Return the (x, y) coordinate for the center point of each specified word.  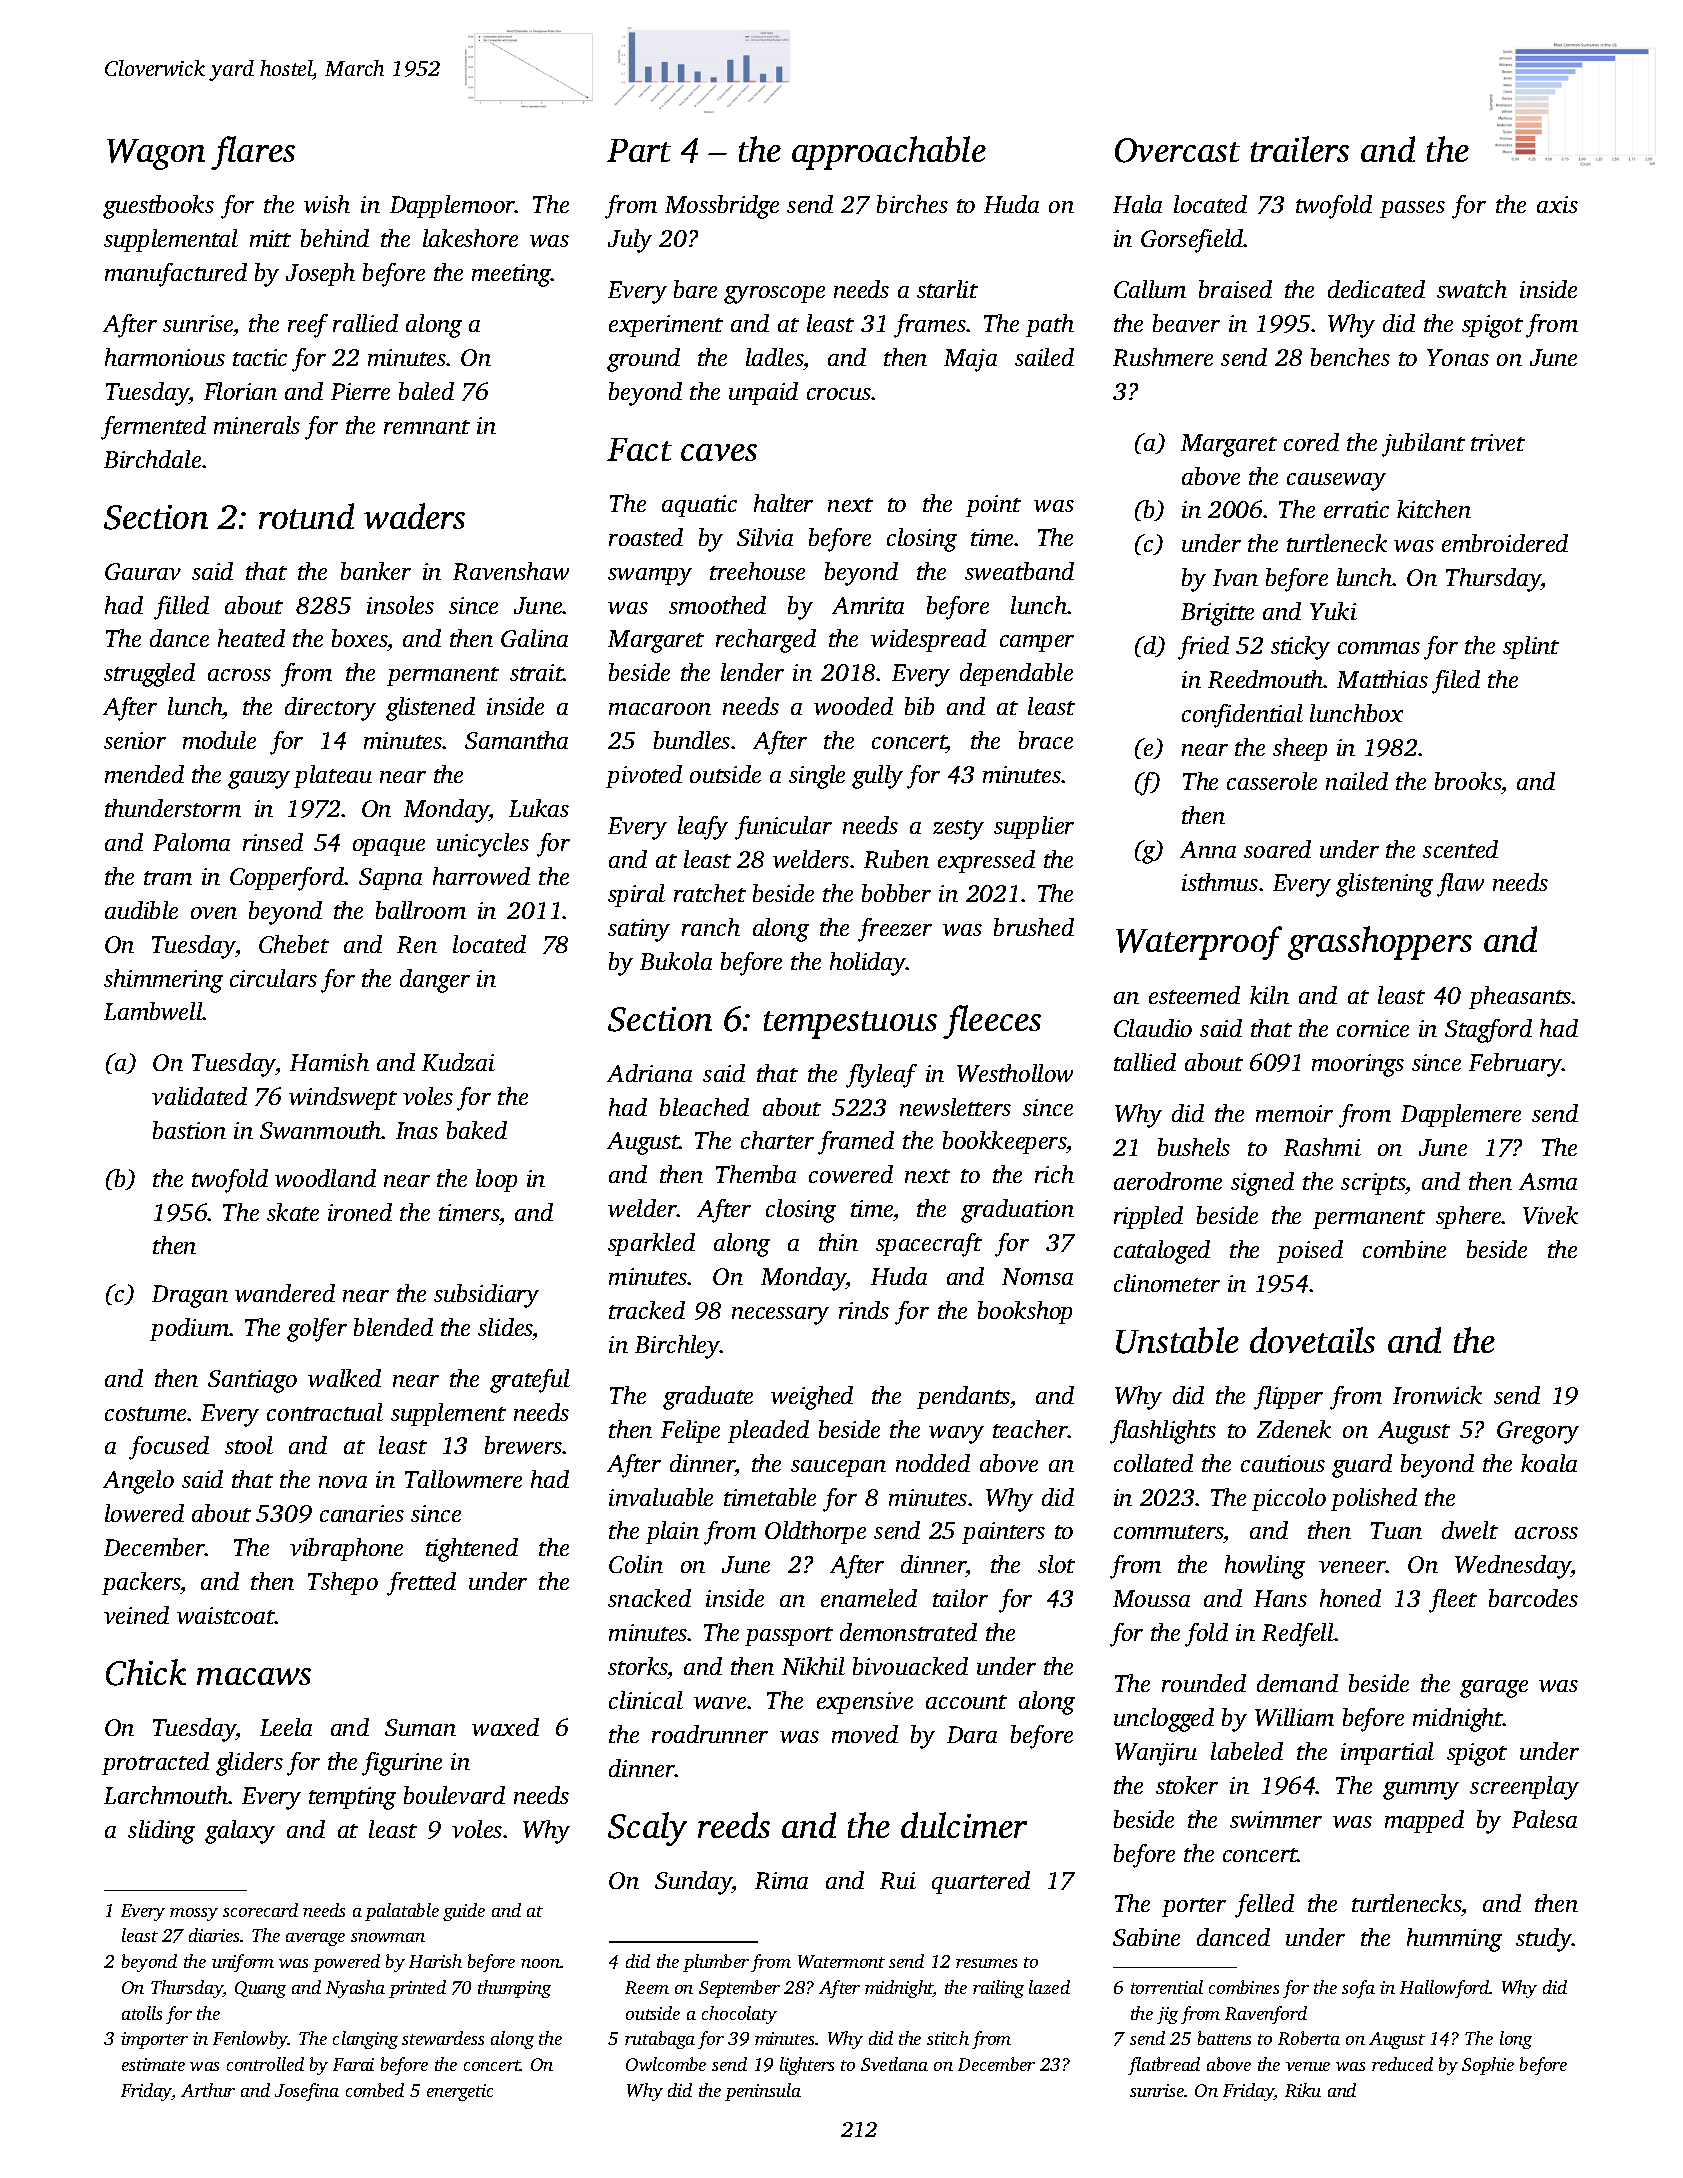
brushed (1034, 927)
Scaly (647, 1829)
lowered (144, 1513)
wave (720, 1703)
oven (214, 913)
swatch (1472, 289)
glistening (1384, 885)
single (817, 777)
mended (144, 774)
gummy (1421, 1791)
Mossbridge (722, 207)
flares (253, 153)
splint (1531, 647)
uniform (243, 1963)
